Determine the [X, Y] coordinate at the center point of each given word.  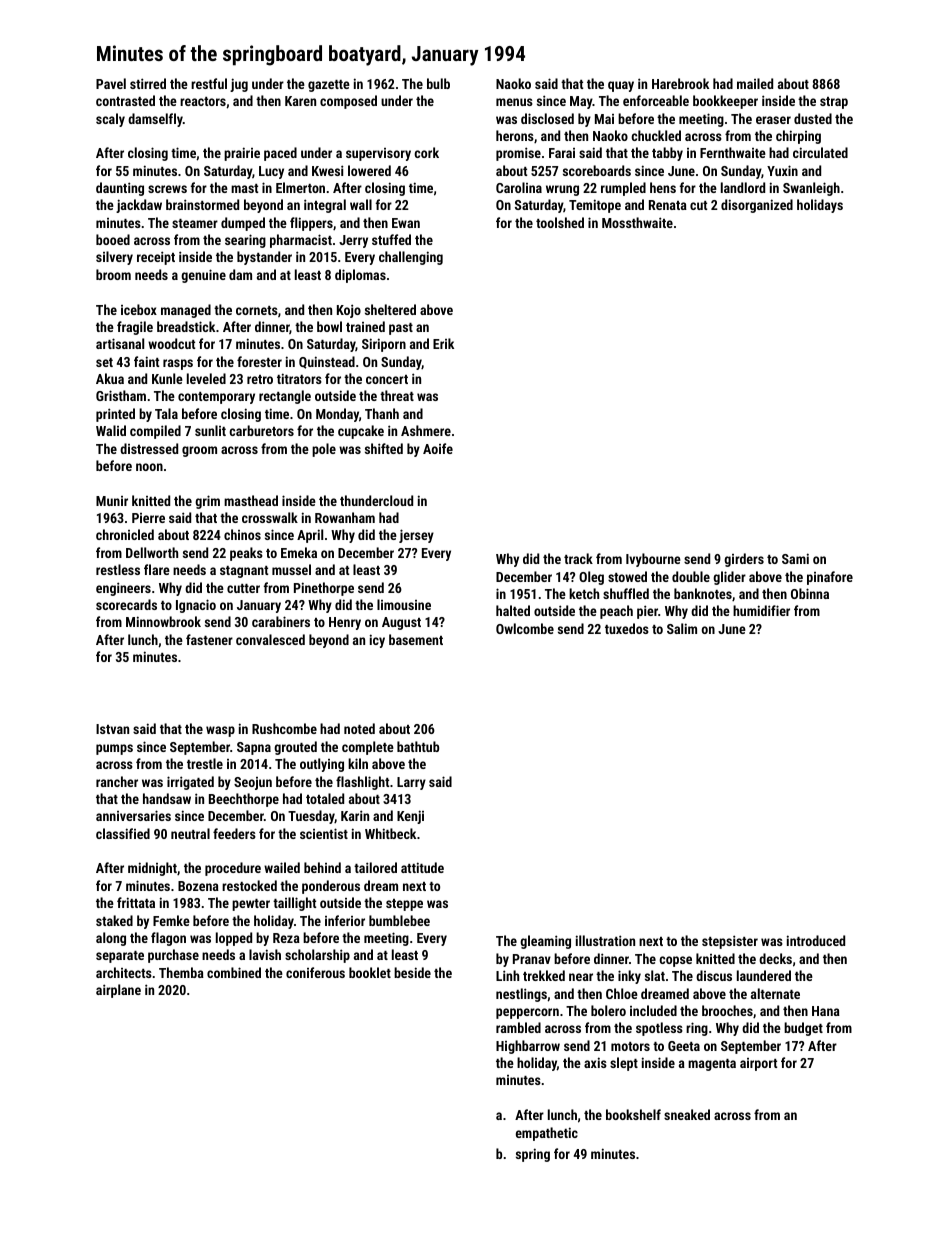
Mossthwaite [637, 222]
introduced [816, 940]
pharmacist [301, 241]
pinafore [830, 578]
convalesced [270, 639]
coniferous [315, 972]
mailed [755, 83]
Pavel [111, 83]
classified [123, 833]
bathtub [418, 746]
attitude [422, 867]
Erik [443, 343]
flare [157, 569]
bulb [438, 83]
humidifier [761, 610]
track [578, 558]
